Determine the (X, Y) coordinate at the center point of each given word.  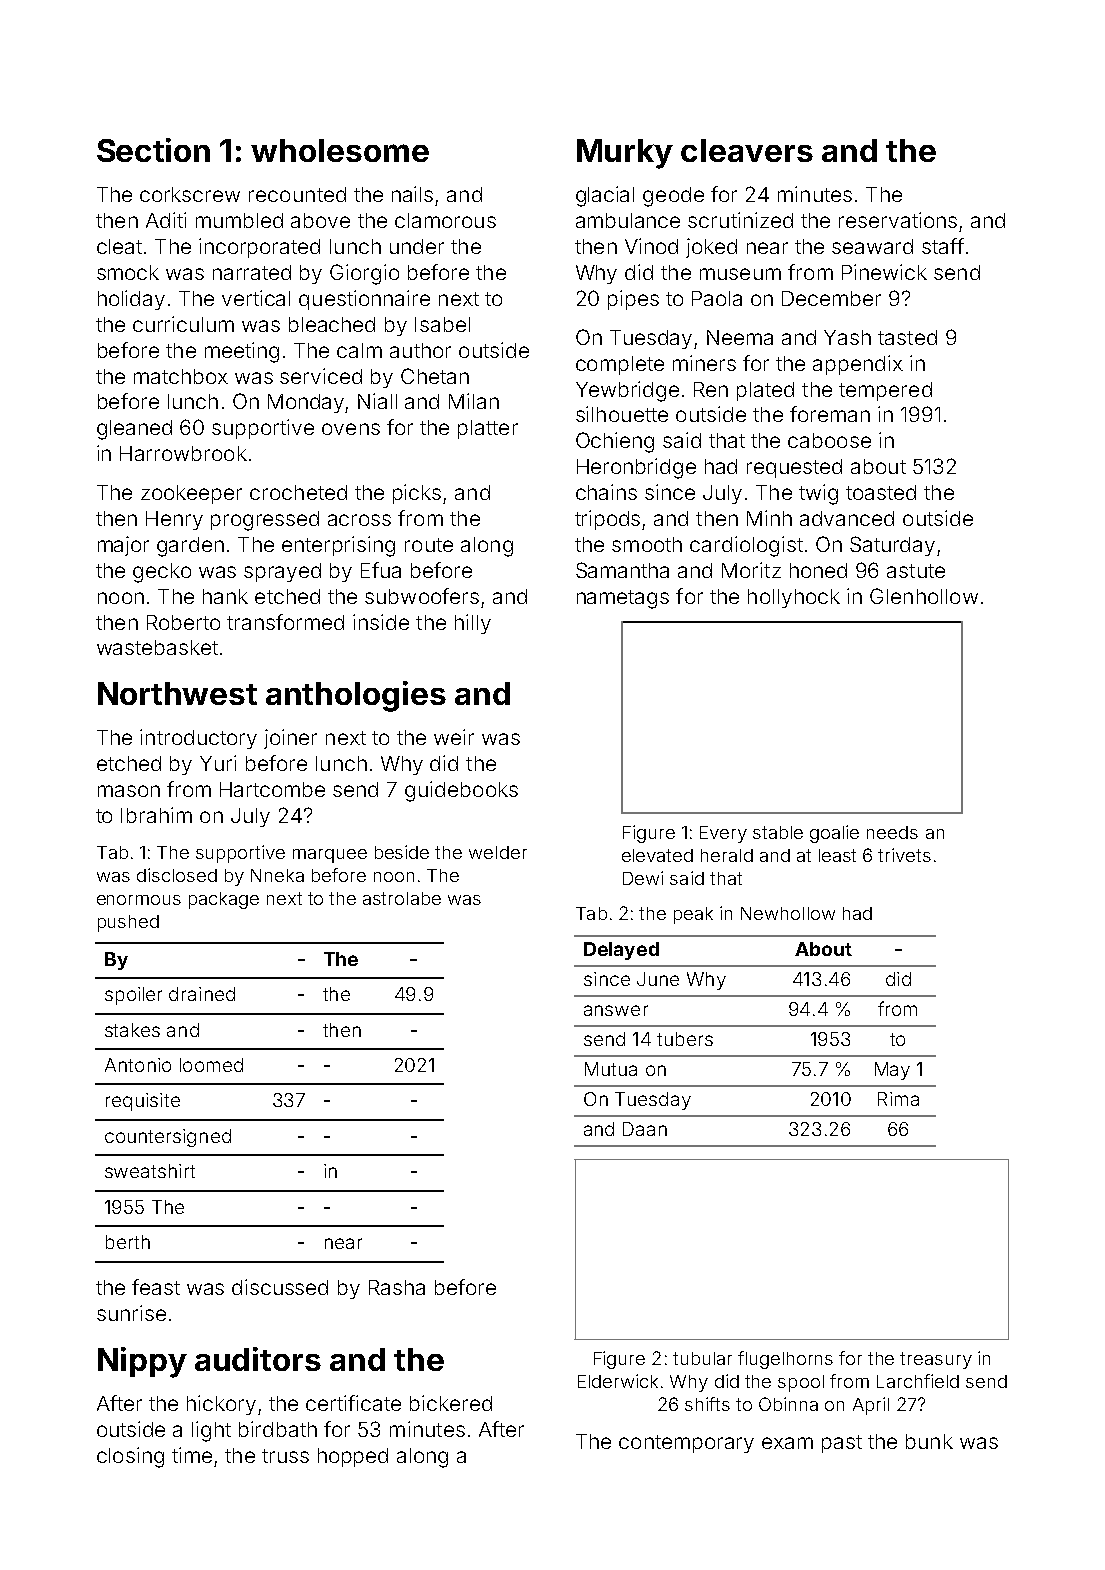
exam (787, 1443)
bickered (451, 1403)
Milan (474, 401)
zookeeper (191, 494)
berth (128, 1242)
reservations (898, 220)
